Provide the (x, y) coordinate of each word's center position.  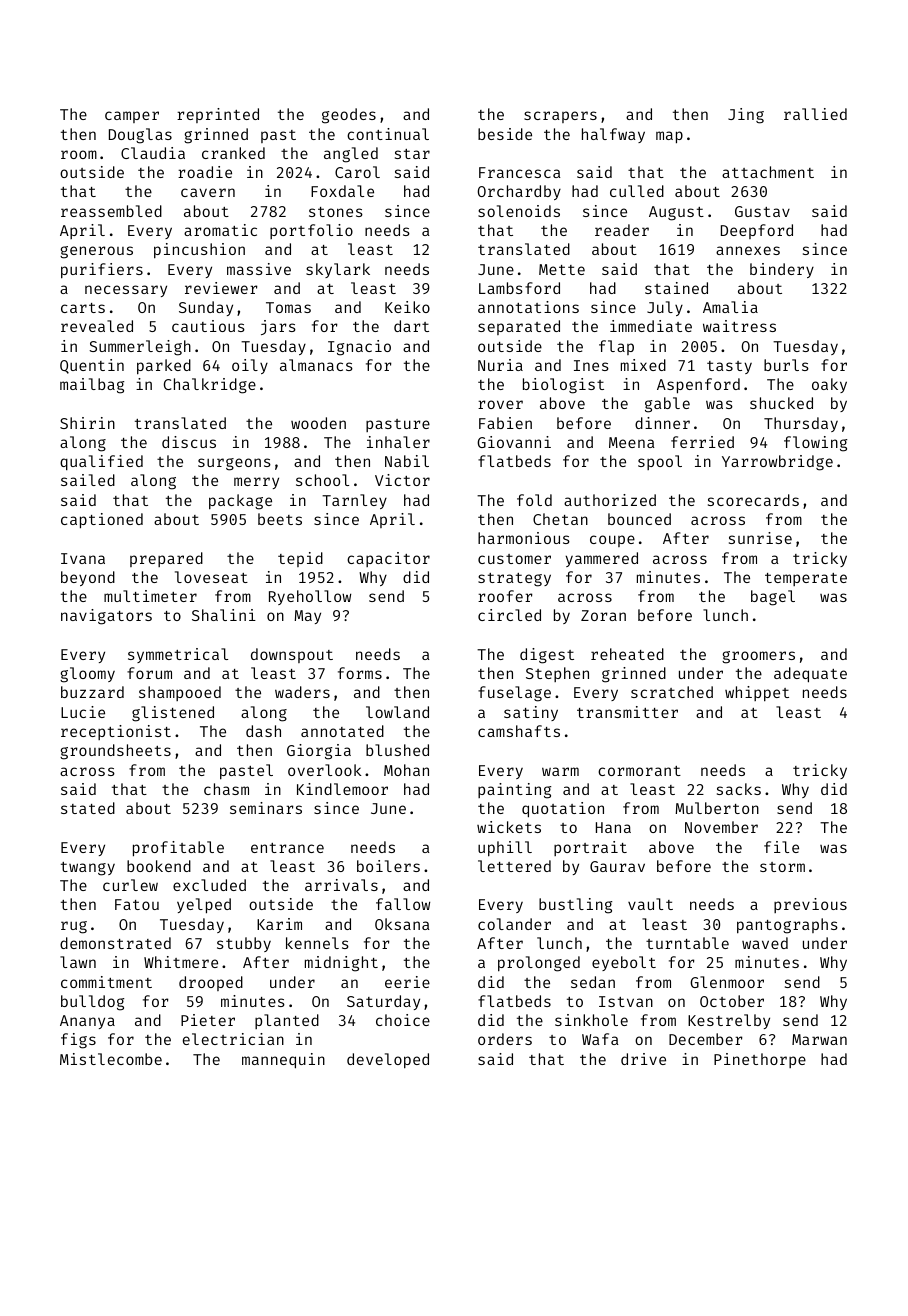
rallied (815, 114)
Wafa (600, 1039)
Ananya (87, 1022)
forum (149, 673)
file (781, 847)
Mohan (406, 770)
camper (132, 117)
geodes (349, 116)
